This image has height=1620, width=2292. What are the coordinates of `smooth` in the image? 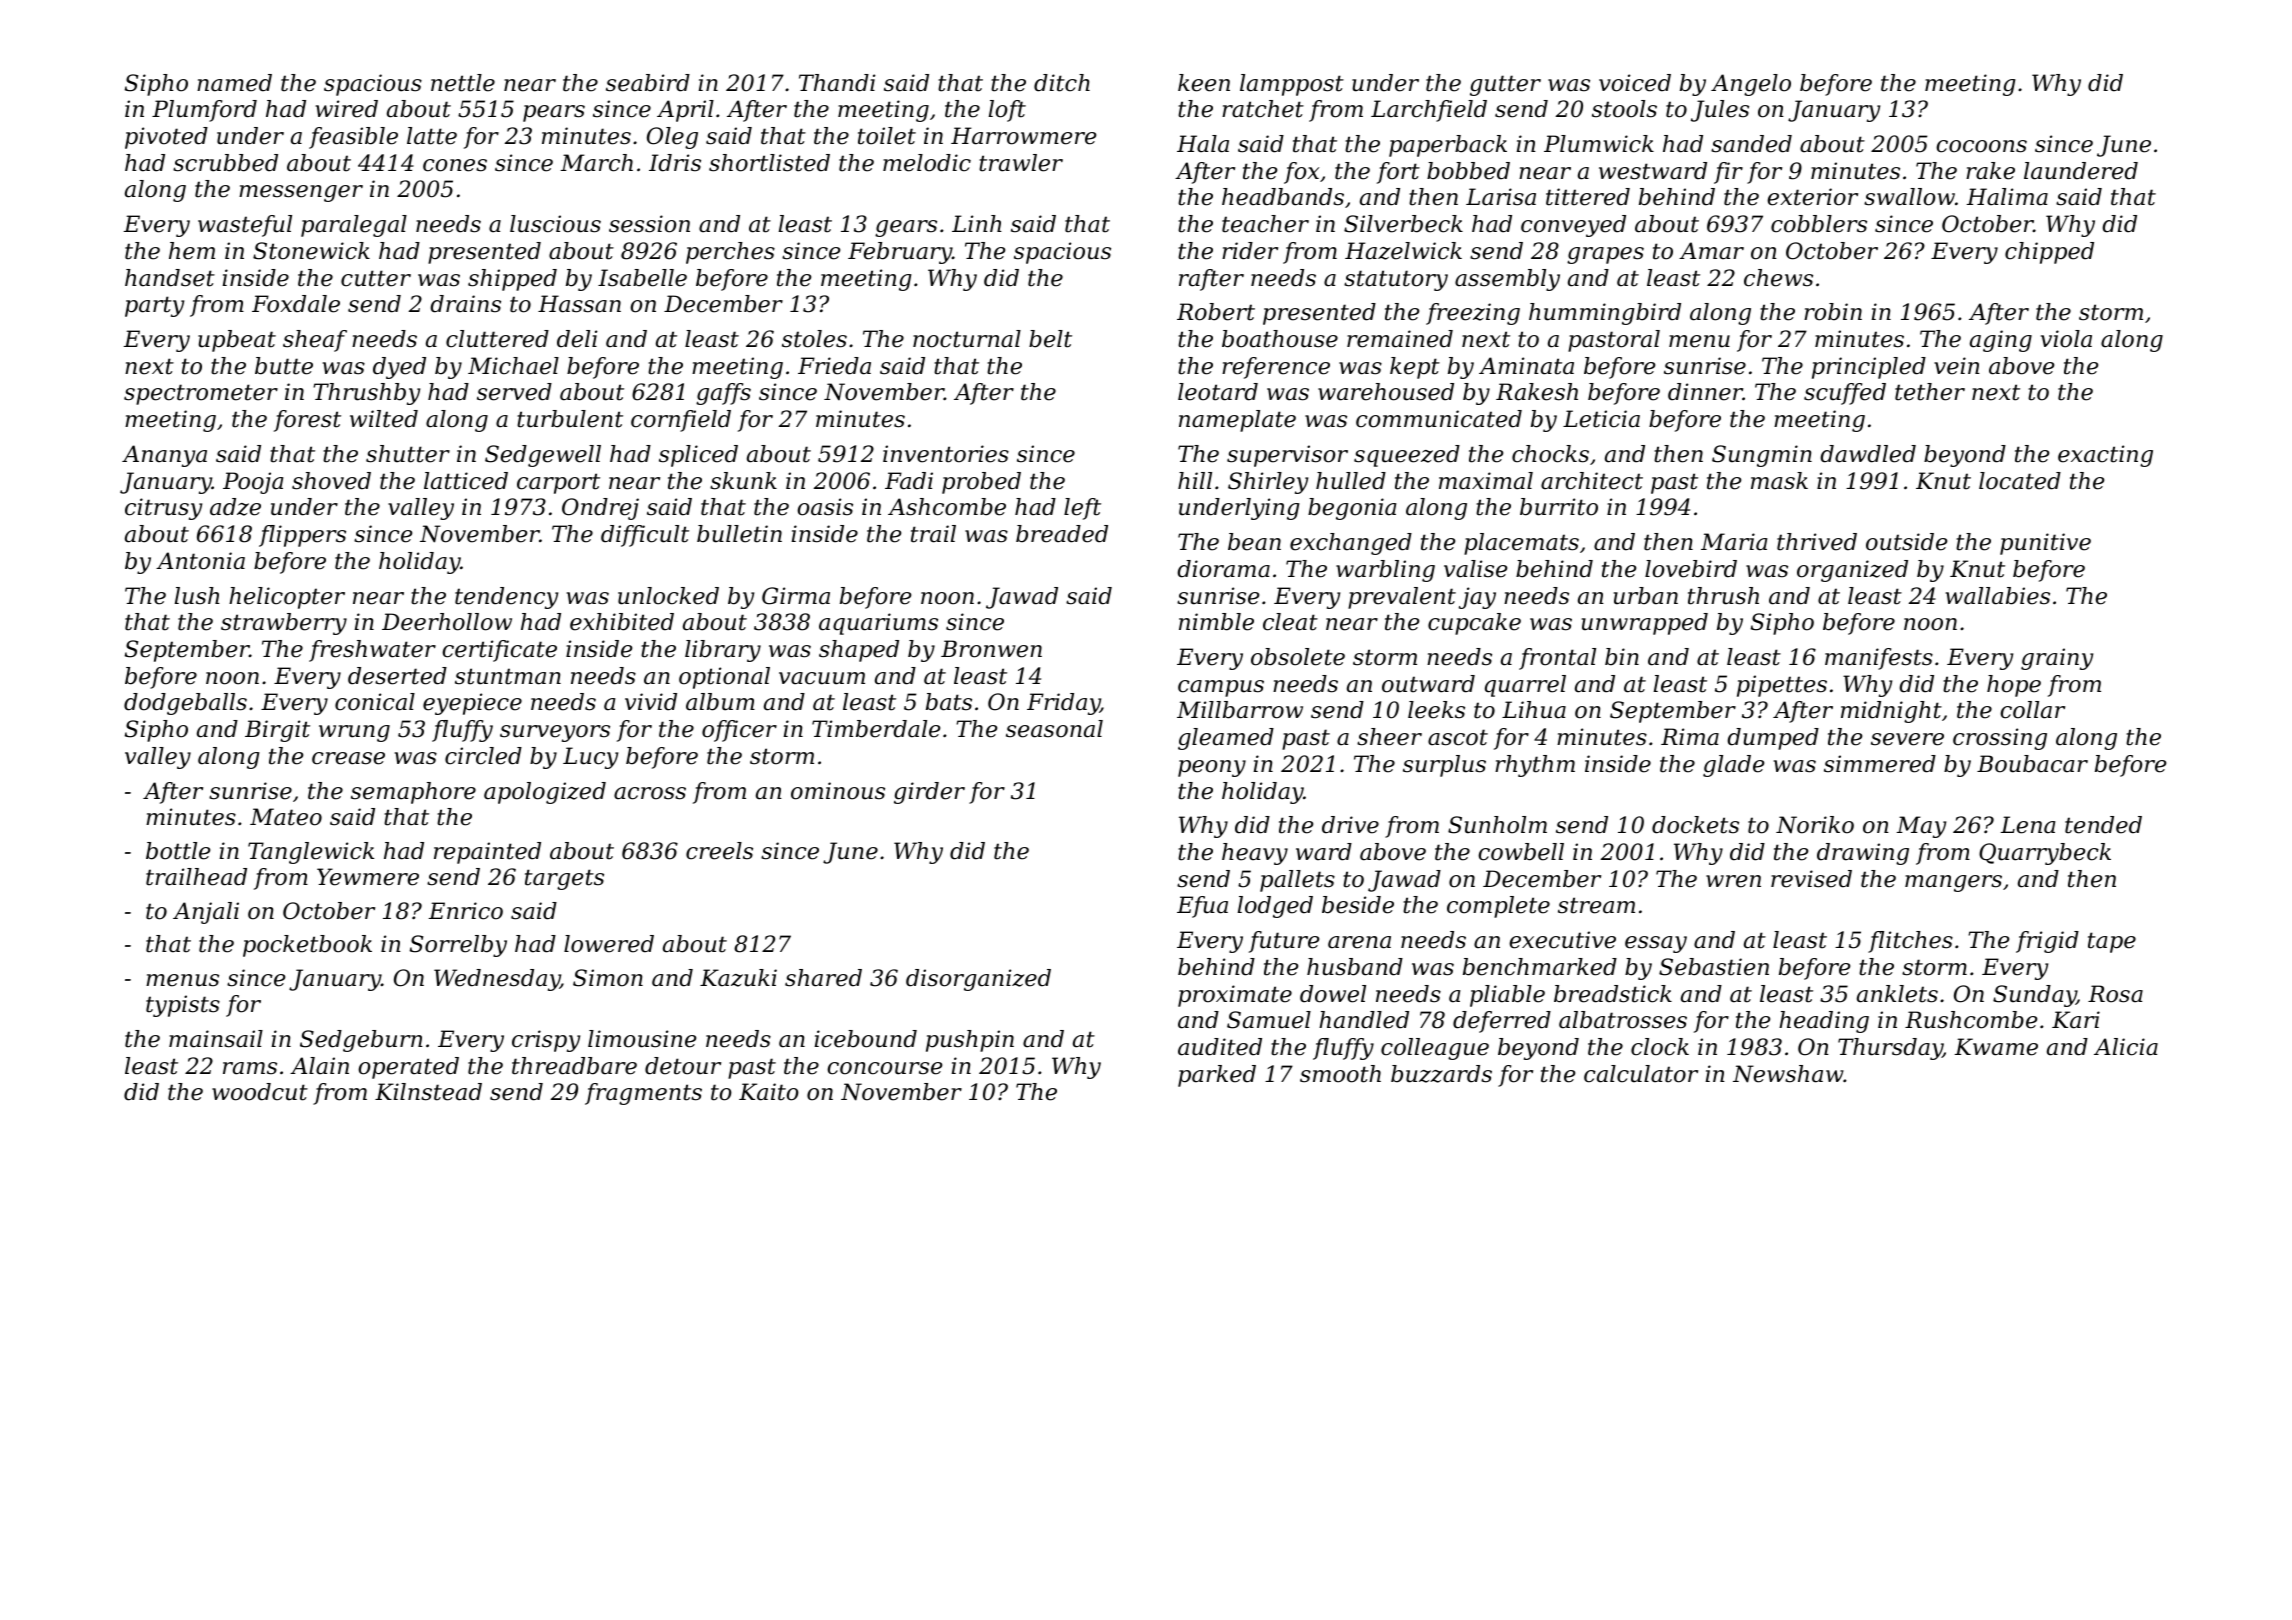 It's located at (1340, 1074).
